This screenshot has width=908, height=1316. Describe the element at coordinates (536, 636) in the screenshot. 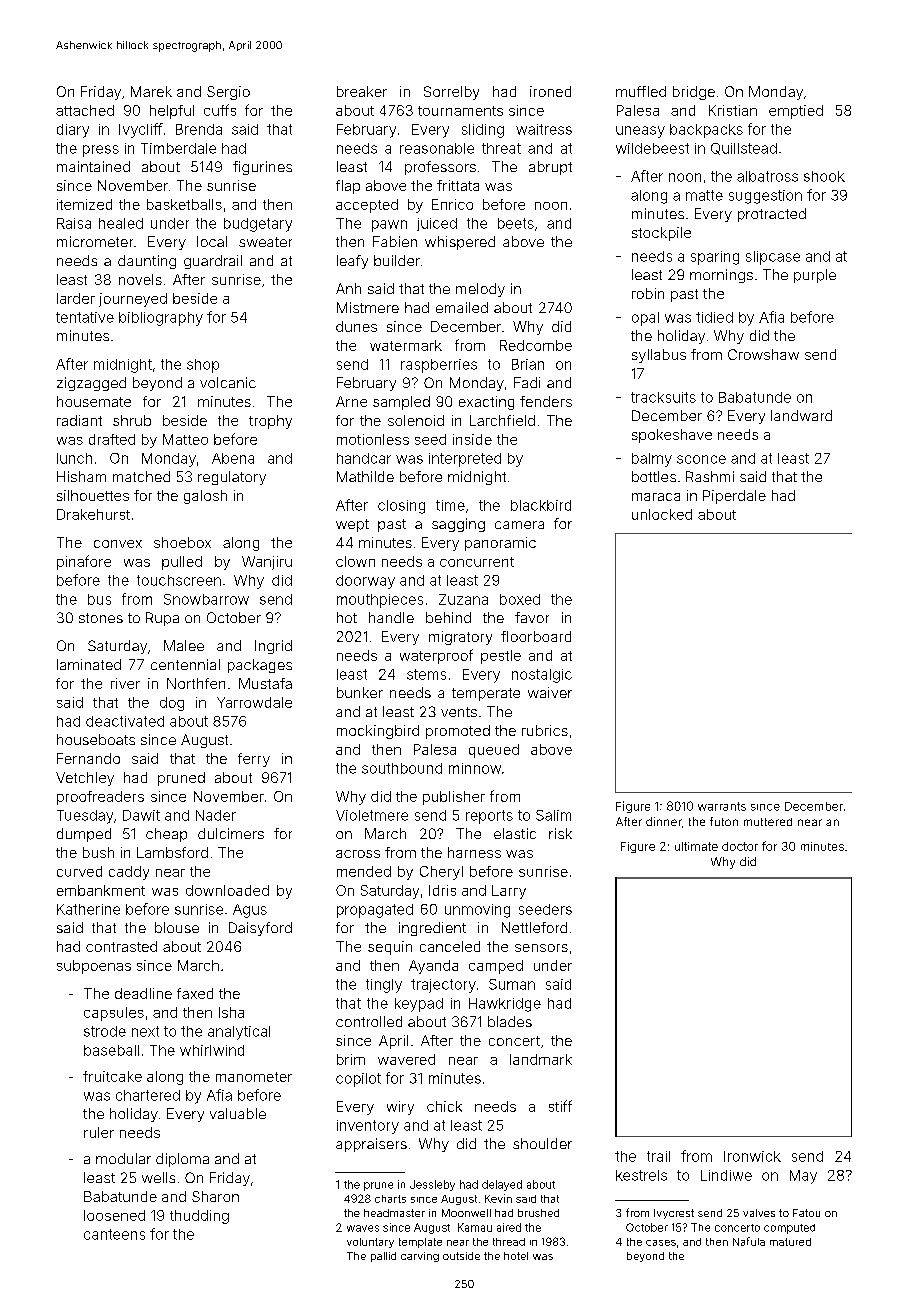

I see `floorboard` at that location.
